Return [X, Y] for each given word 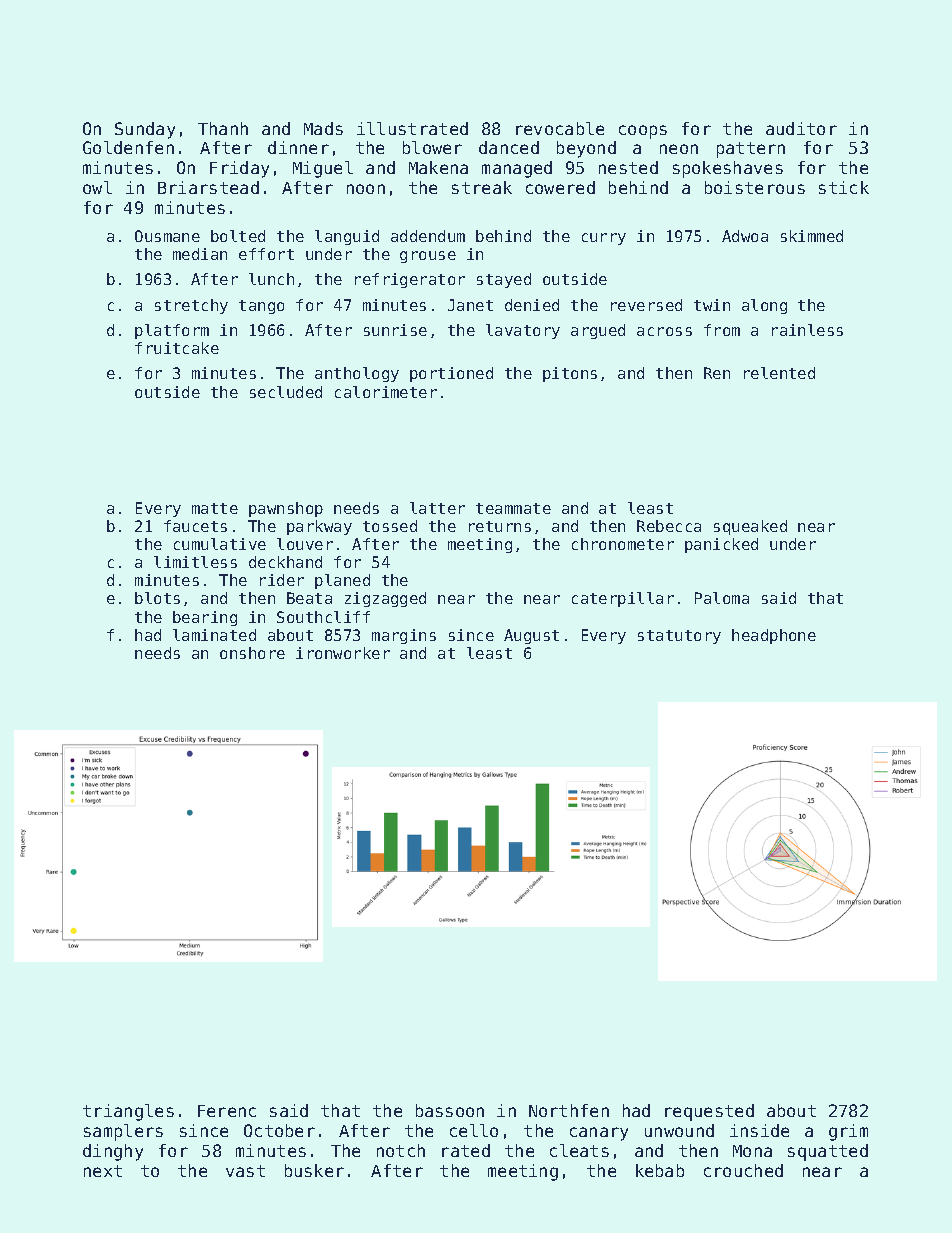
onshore [252, 653]
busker [314, 1170]
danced [509, 147]
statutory [679, 637]
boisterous [755, 187]
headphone [774, 636]
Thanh [223, 128]
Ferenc [227, 1111]
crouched [743, 1170]
